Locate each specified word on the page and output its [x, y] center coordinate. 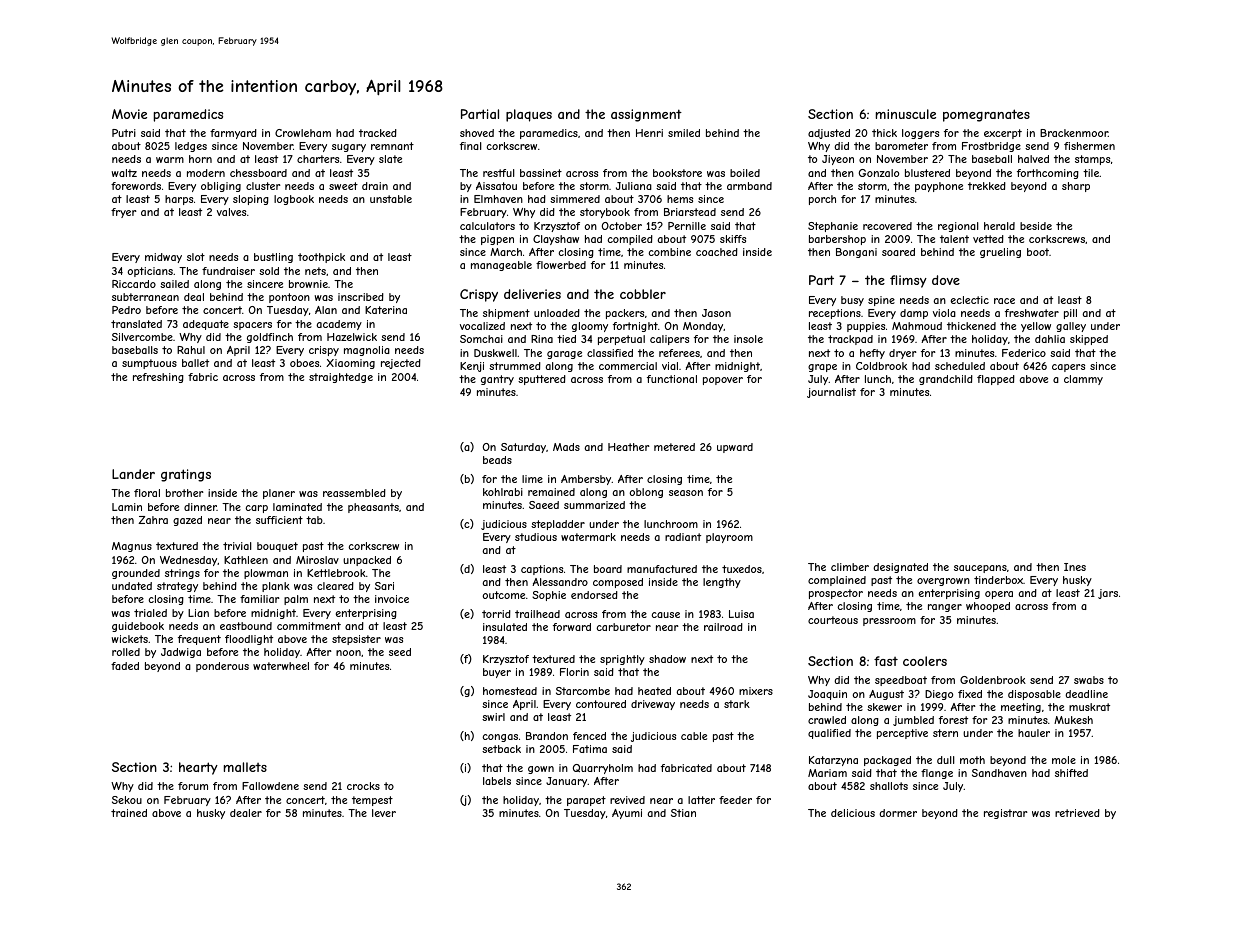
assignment [646, 115]
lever [384, 813]
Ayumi [627, 814]
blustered [927, 173]
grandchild [946, 380]
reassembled [354, 493]
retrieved [1077, 813]
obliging [221, 187]
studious [536, 537]
